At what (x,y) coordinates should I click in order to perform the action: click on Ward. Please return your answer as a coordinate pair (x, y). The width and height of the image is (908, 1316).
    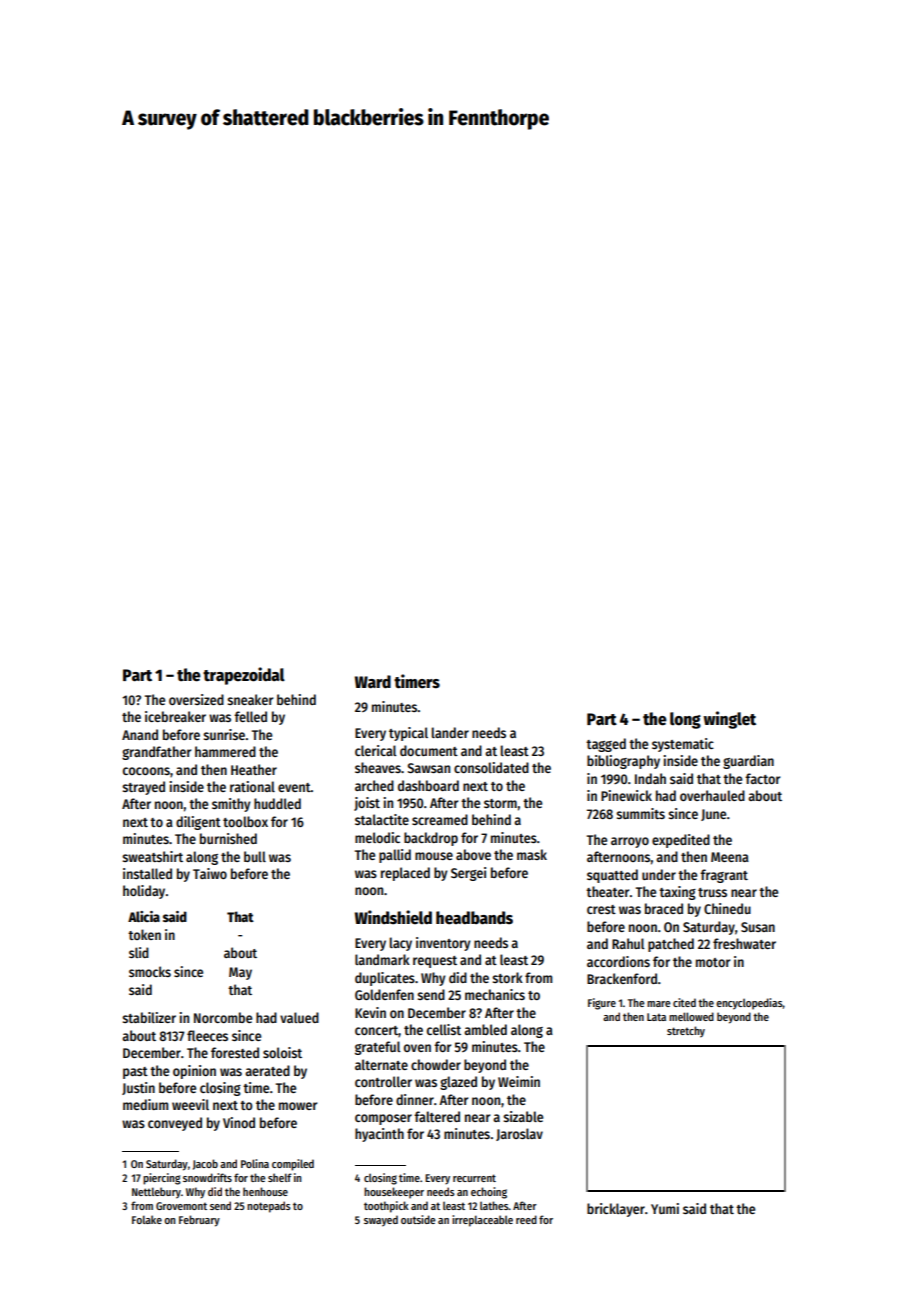
    Looking at the image, I should click on (373, 682).
